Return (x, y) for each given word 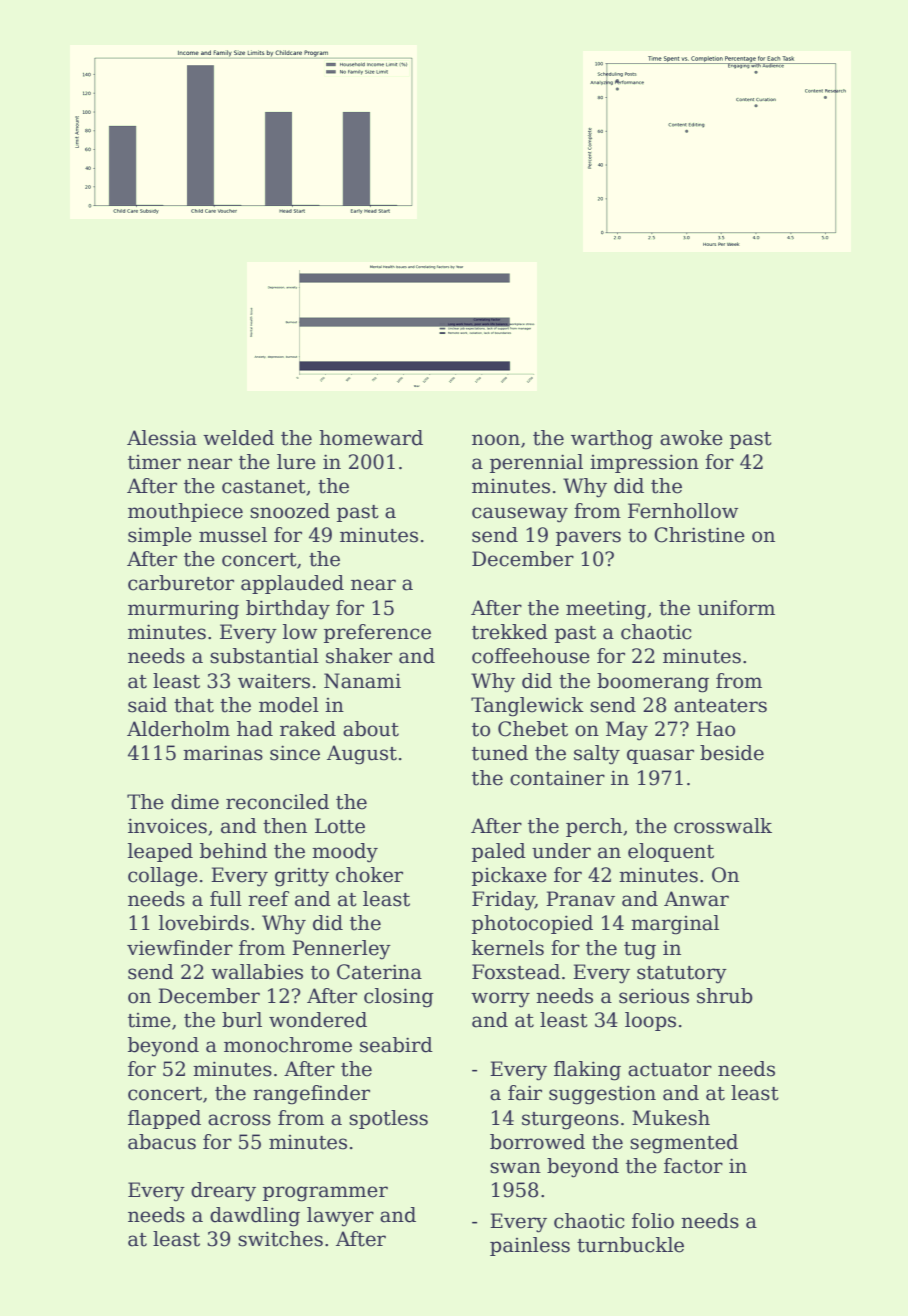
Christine (699, 535)
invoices (167, 826)
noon (496, 440)
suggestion (602, 1095)
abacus (162, 1142)
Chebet (533, 729)
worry (500, 1000)
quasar (660, 756)
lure (296, 462)
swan (515, 1168)
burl (242, 1020)
